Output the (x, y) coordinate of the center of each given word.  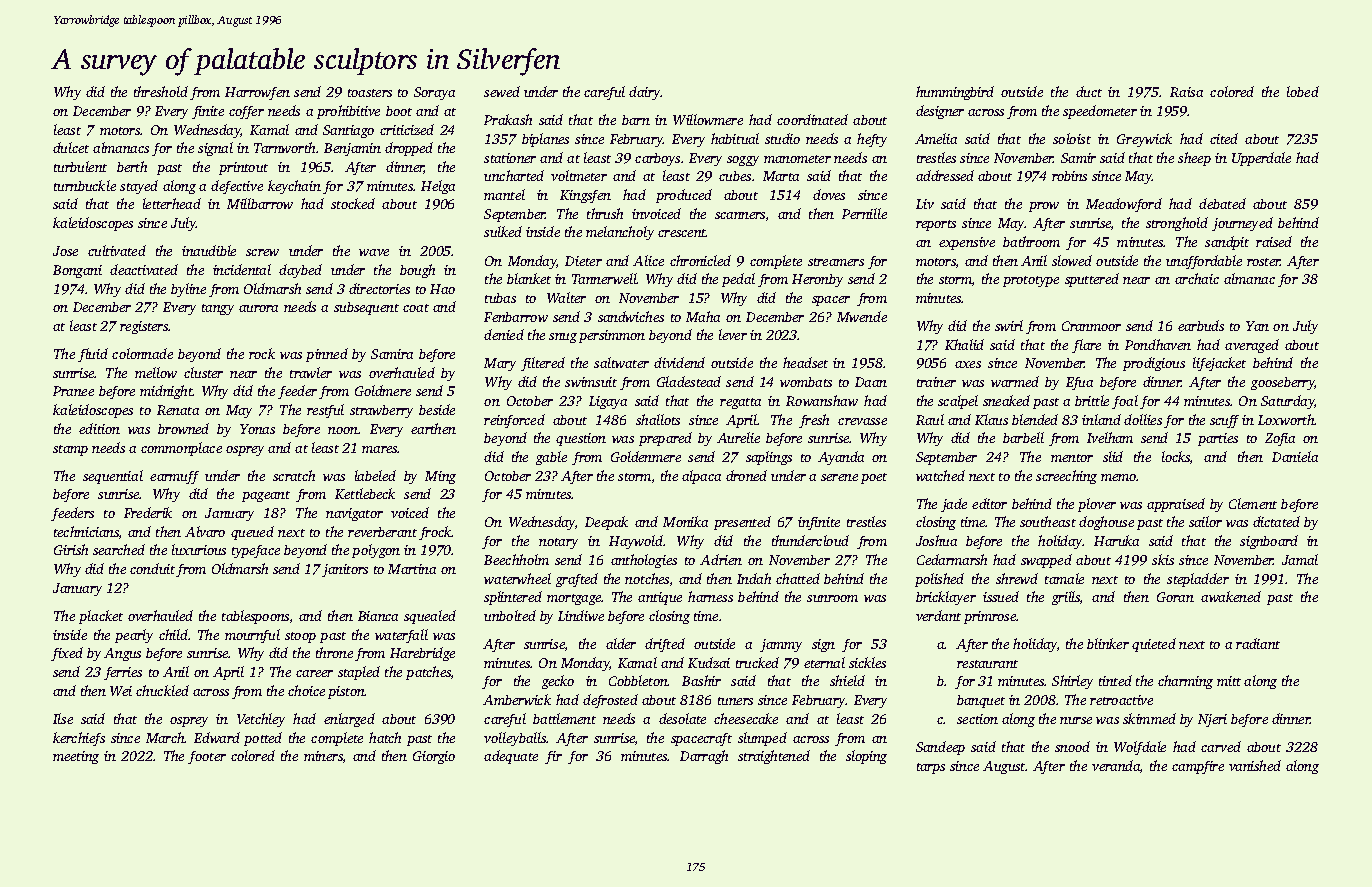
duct (1089, 91)
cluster (203, 372)
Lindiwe (581, 615)
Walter (566, 297)
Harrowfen (257, 93)
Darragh (704, 757)
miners (323, 756)
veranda (1116, 765)
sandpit (1227, 243)
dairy (645, 93)
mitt (1229, 681)
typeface (256, 551)
